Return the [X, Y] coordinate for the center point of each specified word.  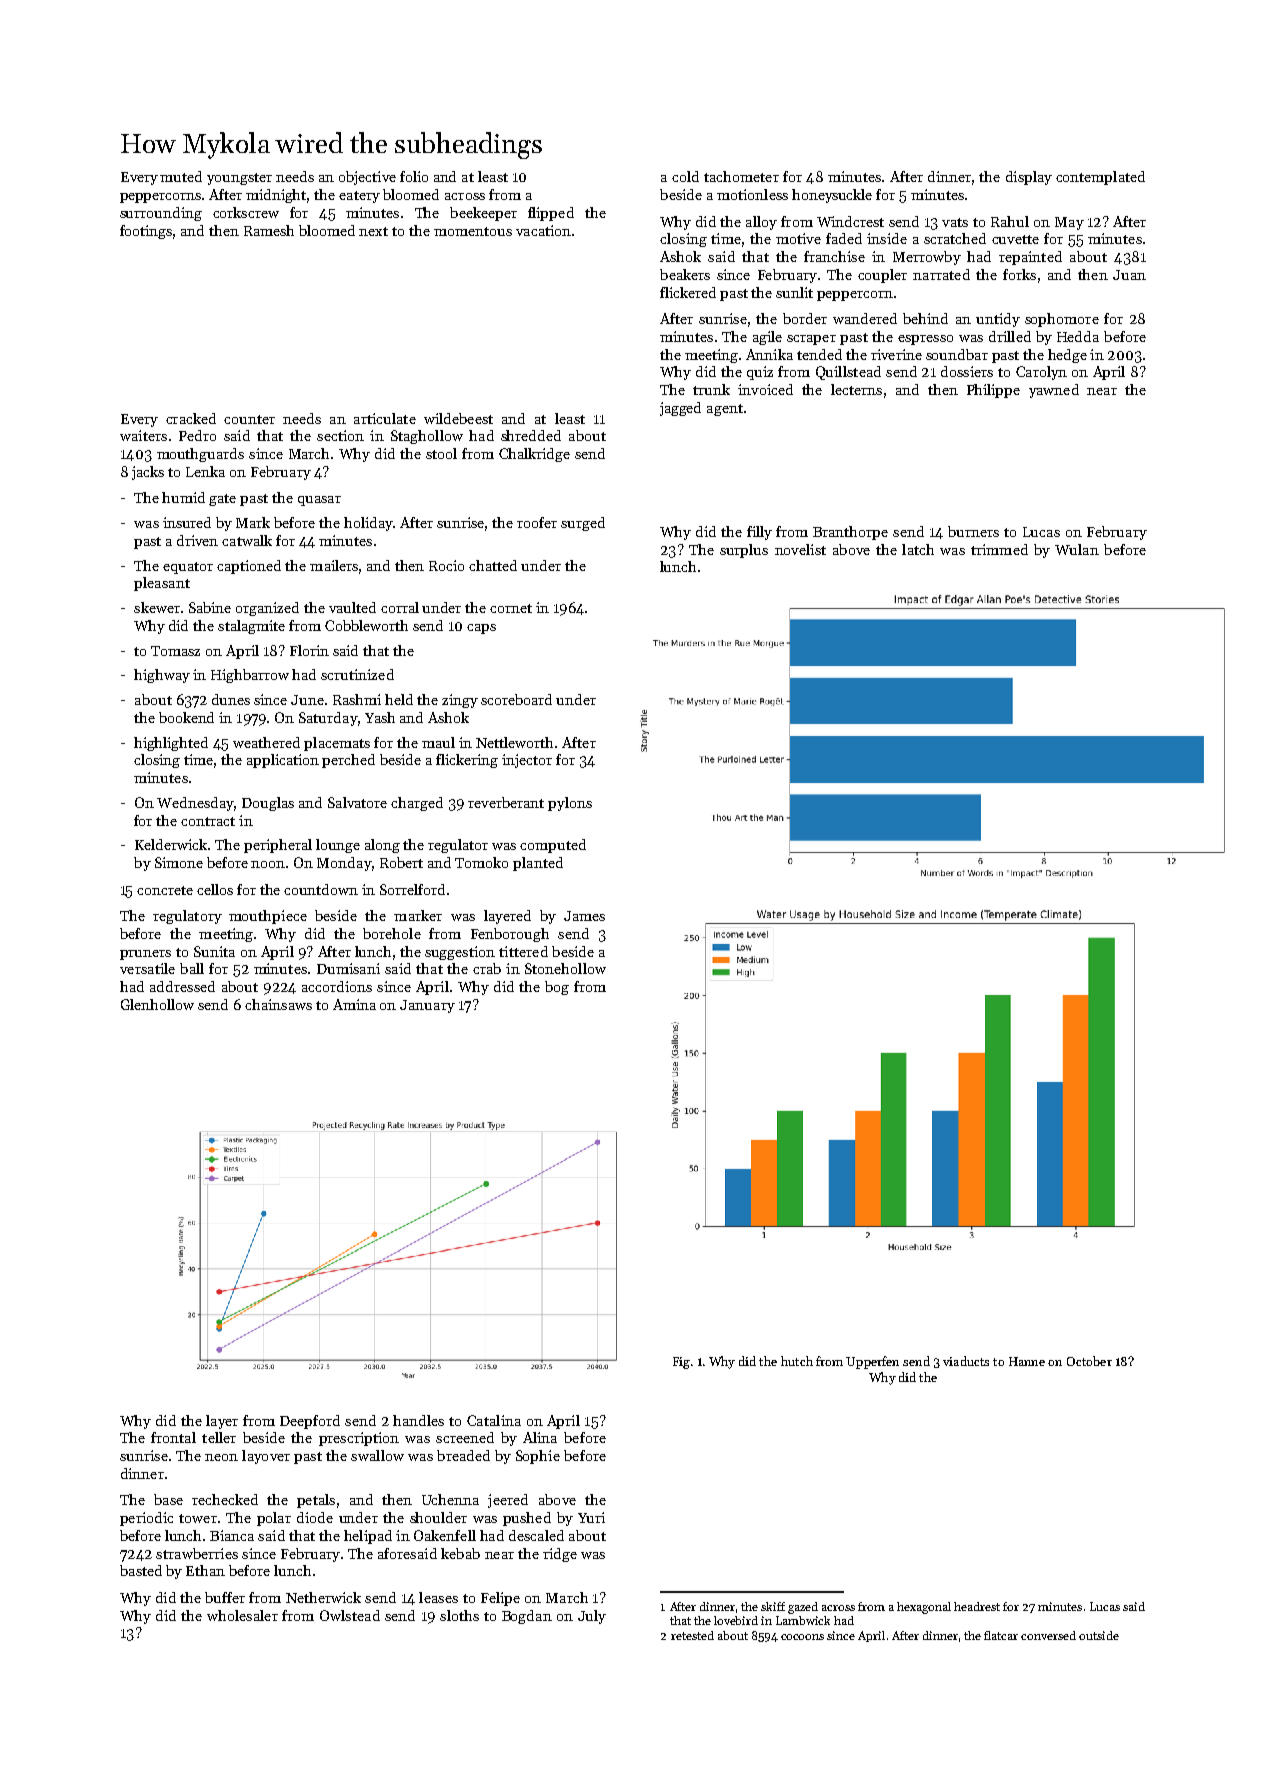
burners [973, 531]
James [584, 916]
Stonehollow [565, 968]
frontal [173, 1437]
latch [918, 549]
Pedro [197, 435]
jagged [680, 409]
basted [141, 1570]
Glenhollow [157, 1004]
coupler [882, 276]
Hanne [1027, 1361]
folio [414, 176]
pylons [570, 804]
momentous [473, 231]
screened [465, 1437]
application [283, 761]
